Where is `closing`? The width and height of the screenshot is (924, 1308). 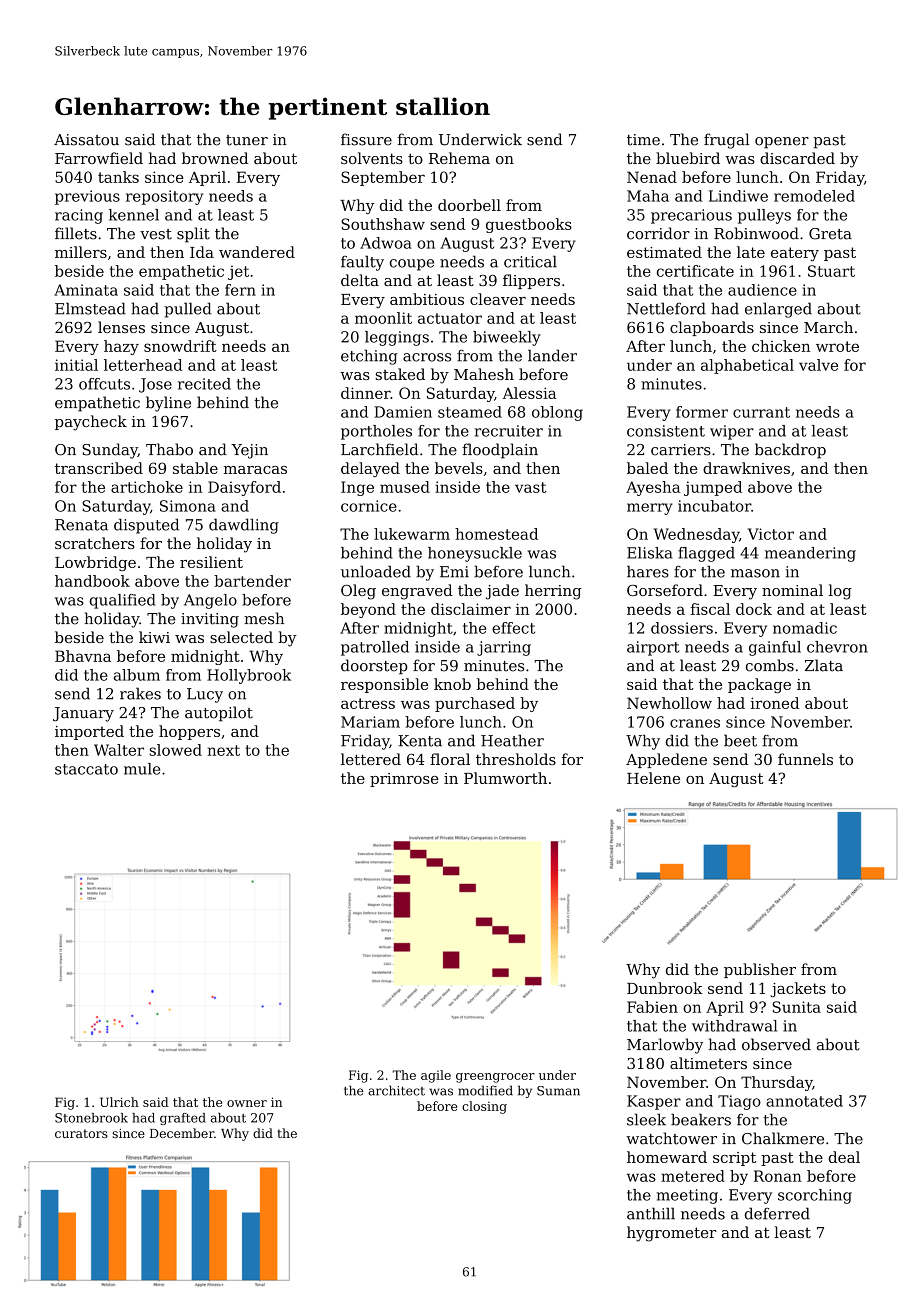
closing is located at coordinates (484, 1107).
